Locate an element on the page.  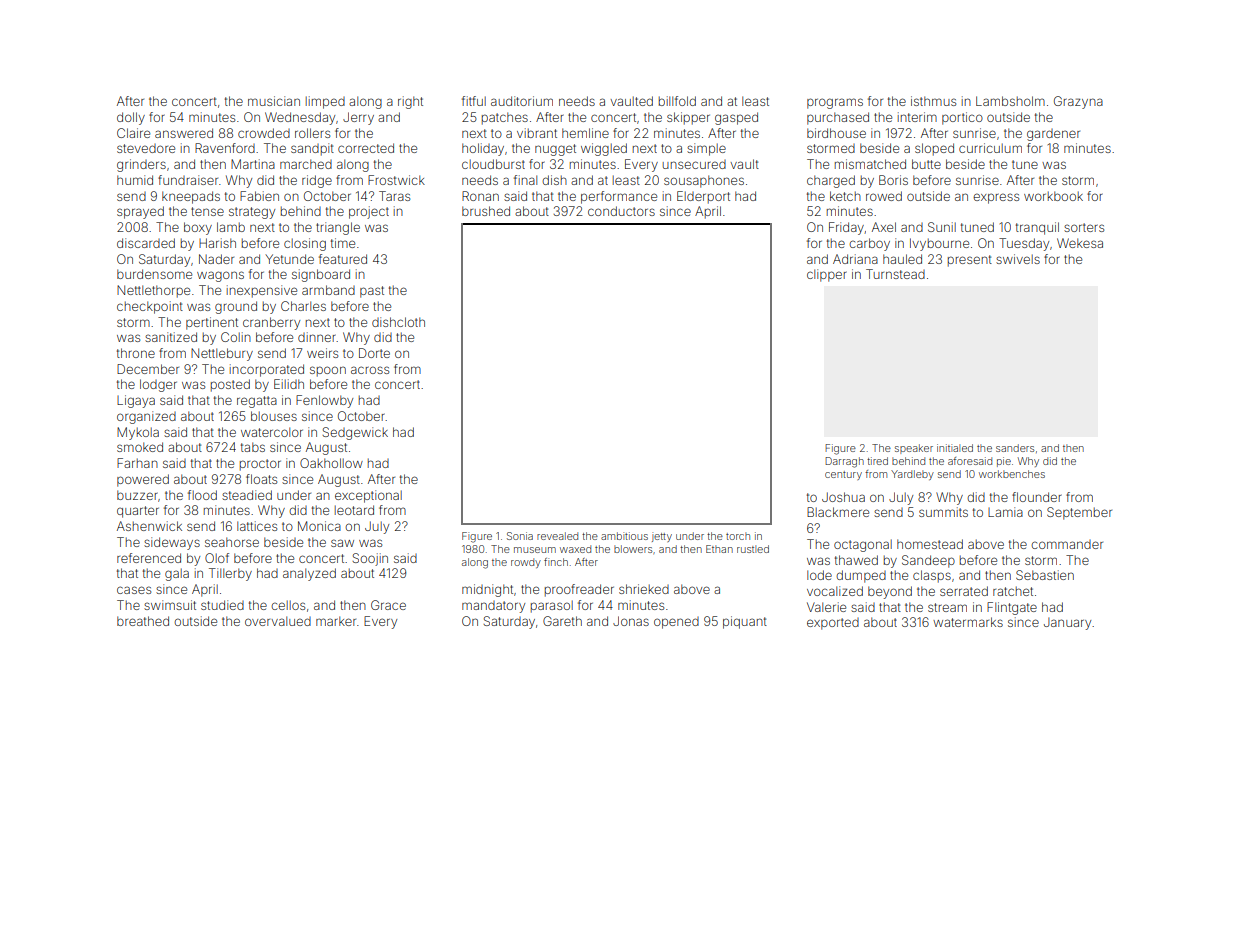
swivels is located at coordinates (1018, 259).
